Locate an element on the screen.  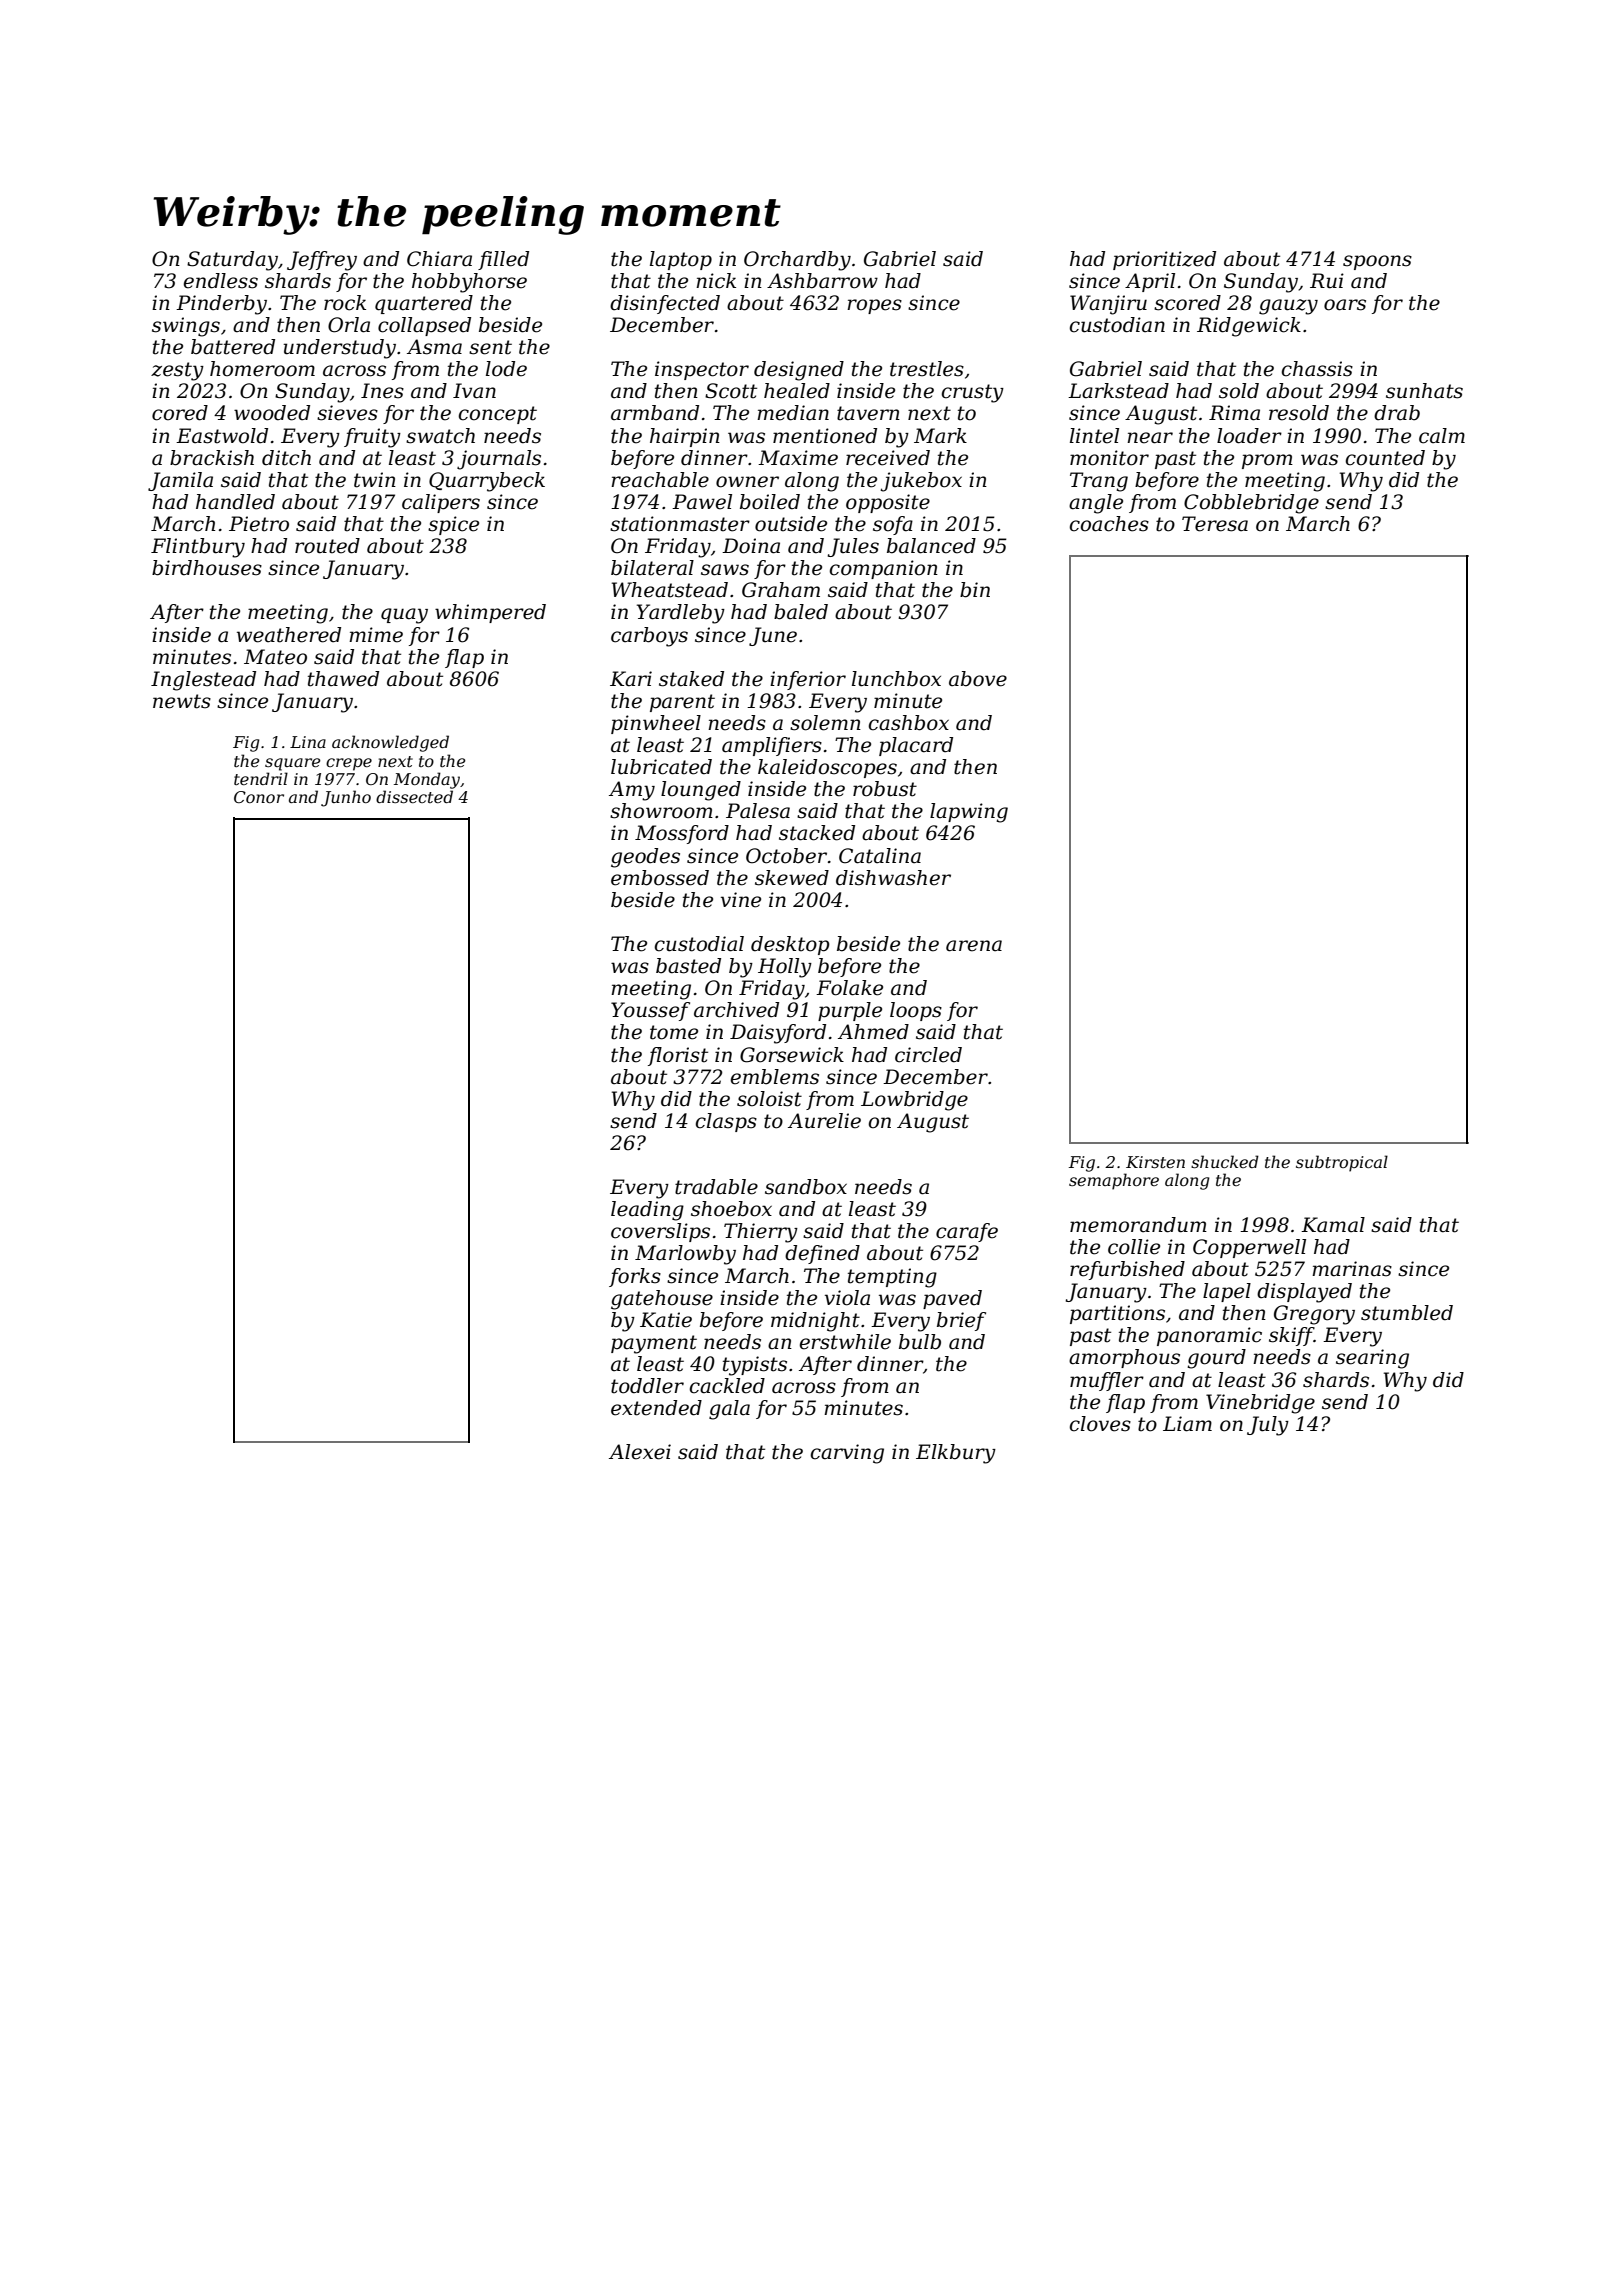
leading is located at coordinates (647, 1211).
